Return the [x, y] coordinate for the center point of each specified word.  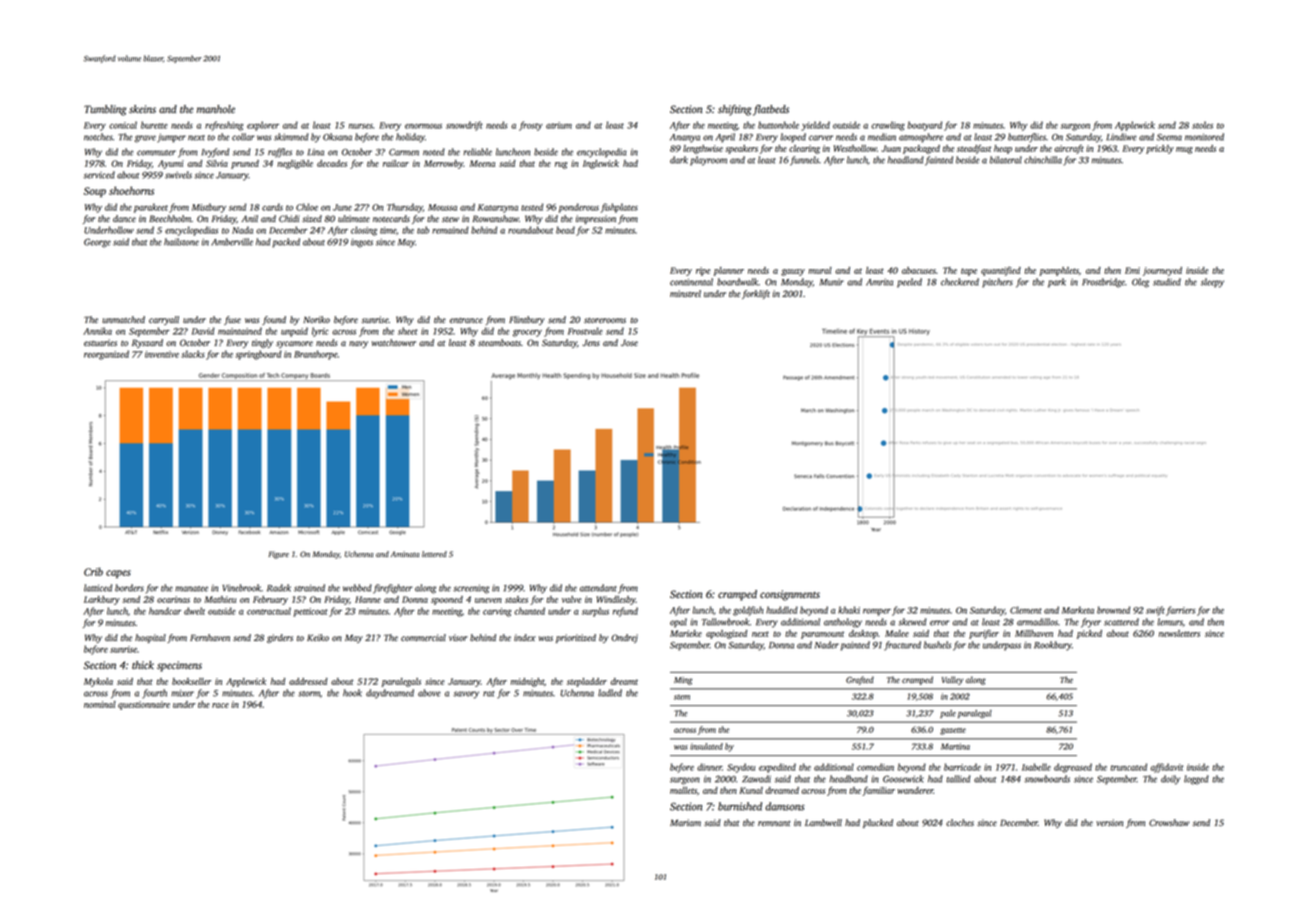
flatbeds [771, 110]
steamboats [499, 342]
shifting [734, 110]
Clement [1026, 610]
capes [118, 574]
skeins [142, 109]
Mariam [685, 822]
